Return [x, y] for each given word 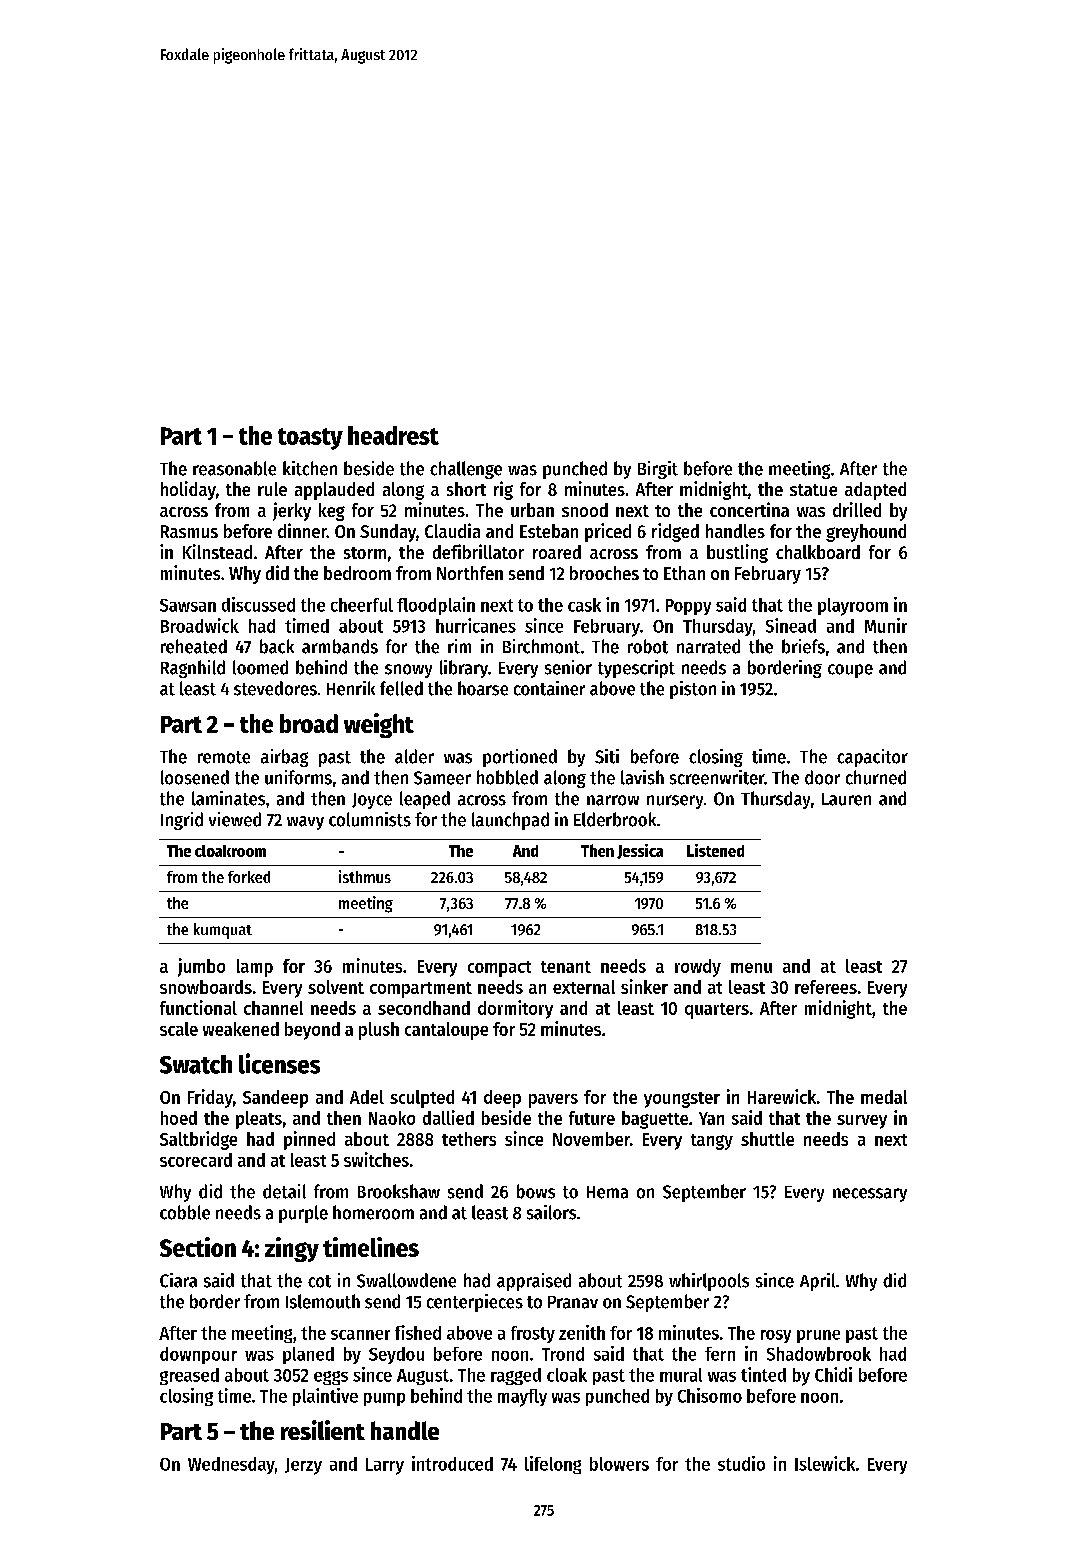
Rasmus [189, 531]
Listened [715, 850]
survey [862, 1122]
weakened [241, 1029]
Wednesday [231, 1465]
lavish [642, 777]
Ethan [684, 573]
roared [557, 552]
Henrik [351, 688]
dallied [448, 1117]
